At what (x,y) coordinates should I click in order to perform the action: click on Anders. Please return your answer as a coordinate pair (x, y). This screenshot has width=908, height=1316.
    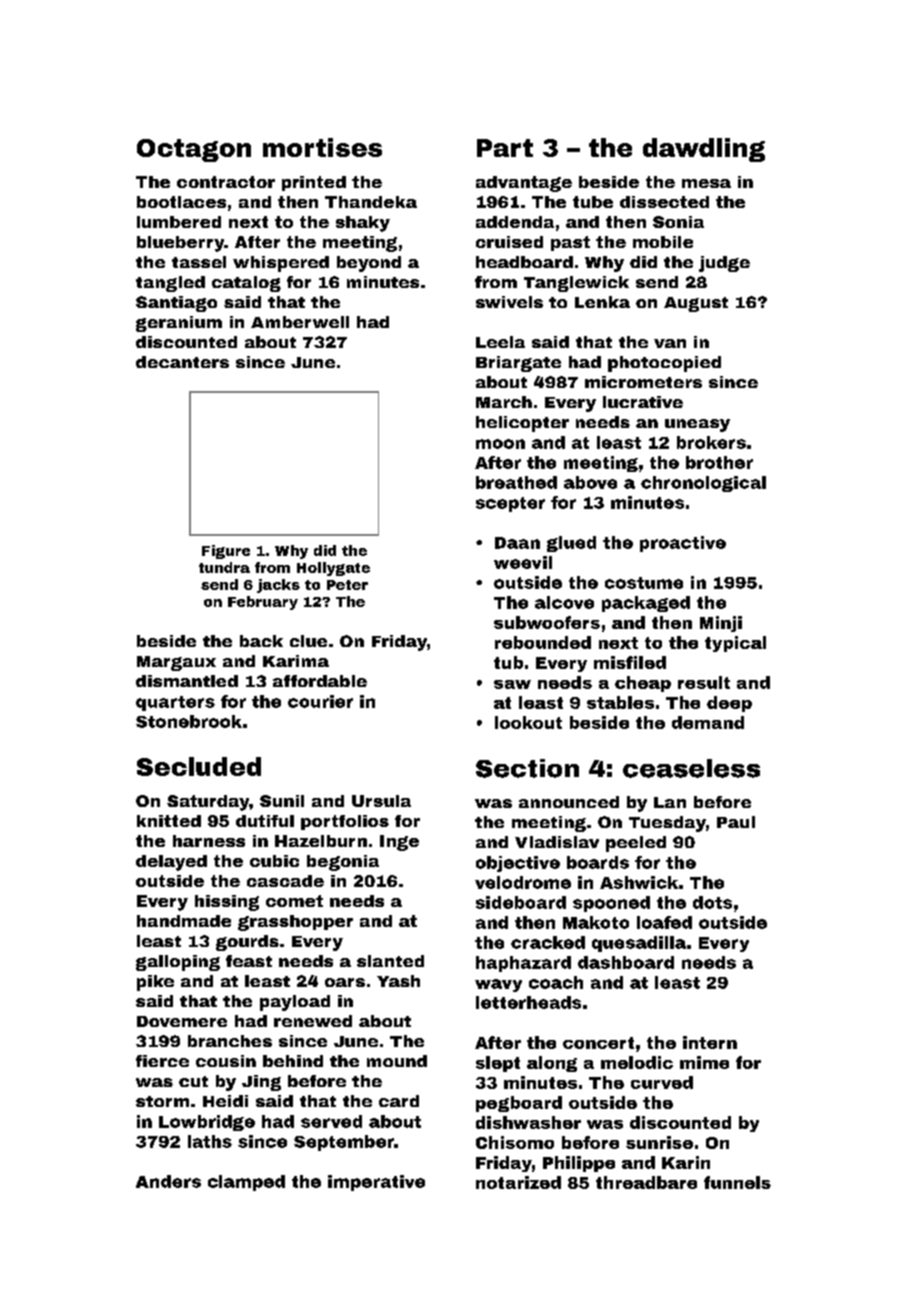
    Looking at the image, I should click on (168, 1181).
